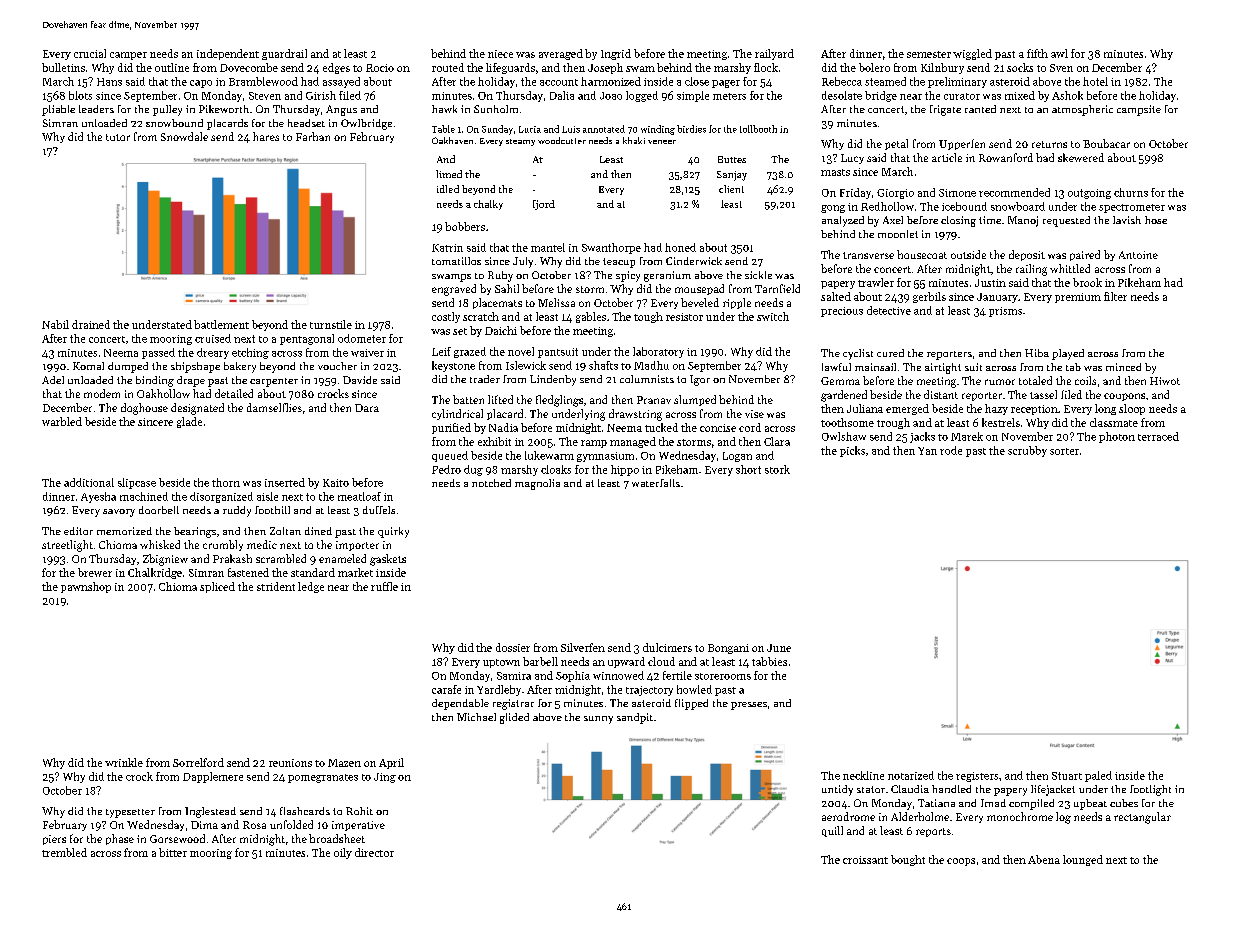  Describe the element at coordinates (1037, 53) in the screenshot. I see `fifth` at that location.
